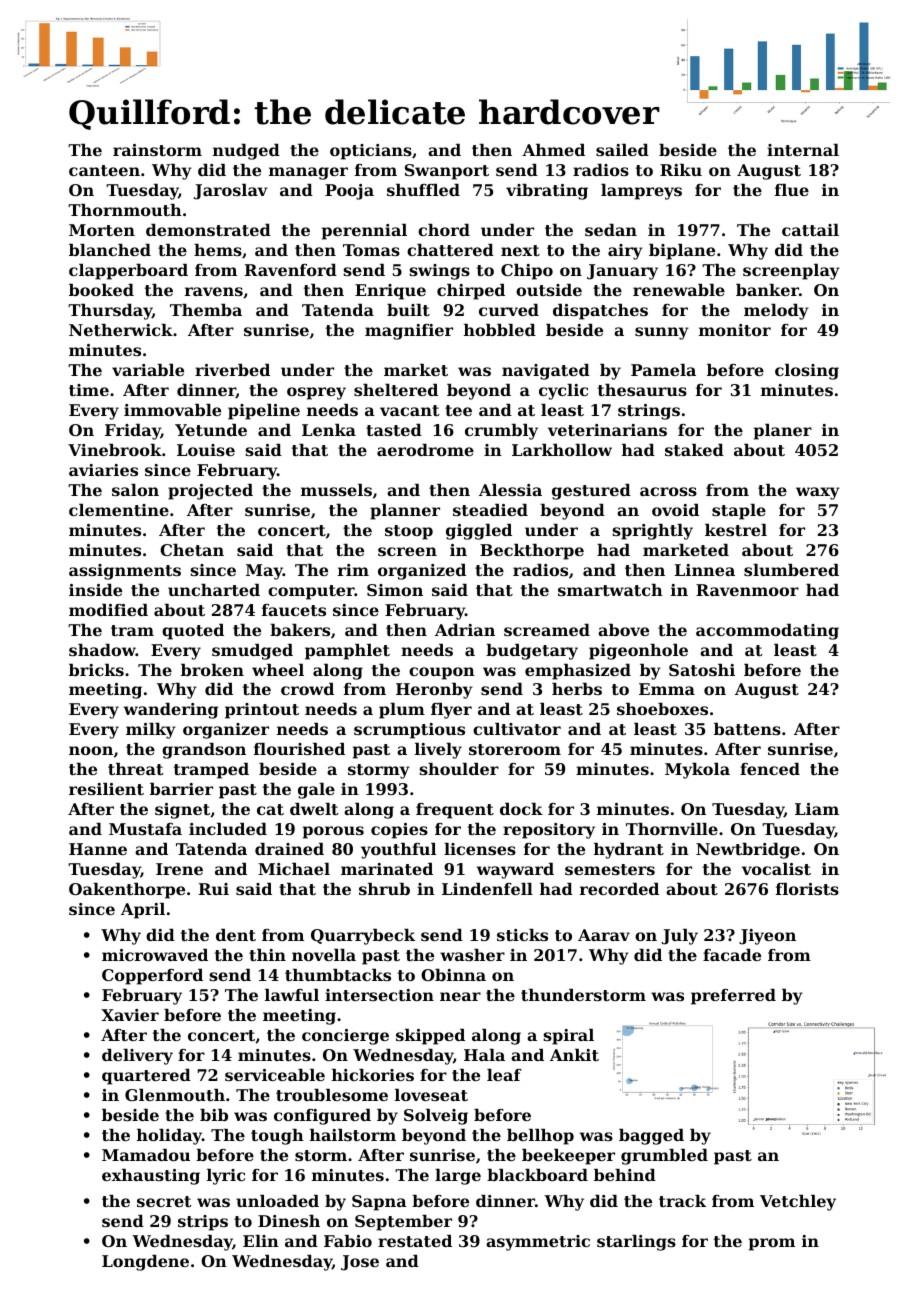 The width and height of the document is (908, 1316). What do you see at coordinates (532, 652) in the document?
I see `budgetary` at bounding box center [532, 652].
